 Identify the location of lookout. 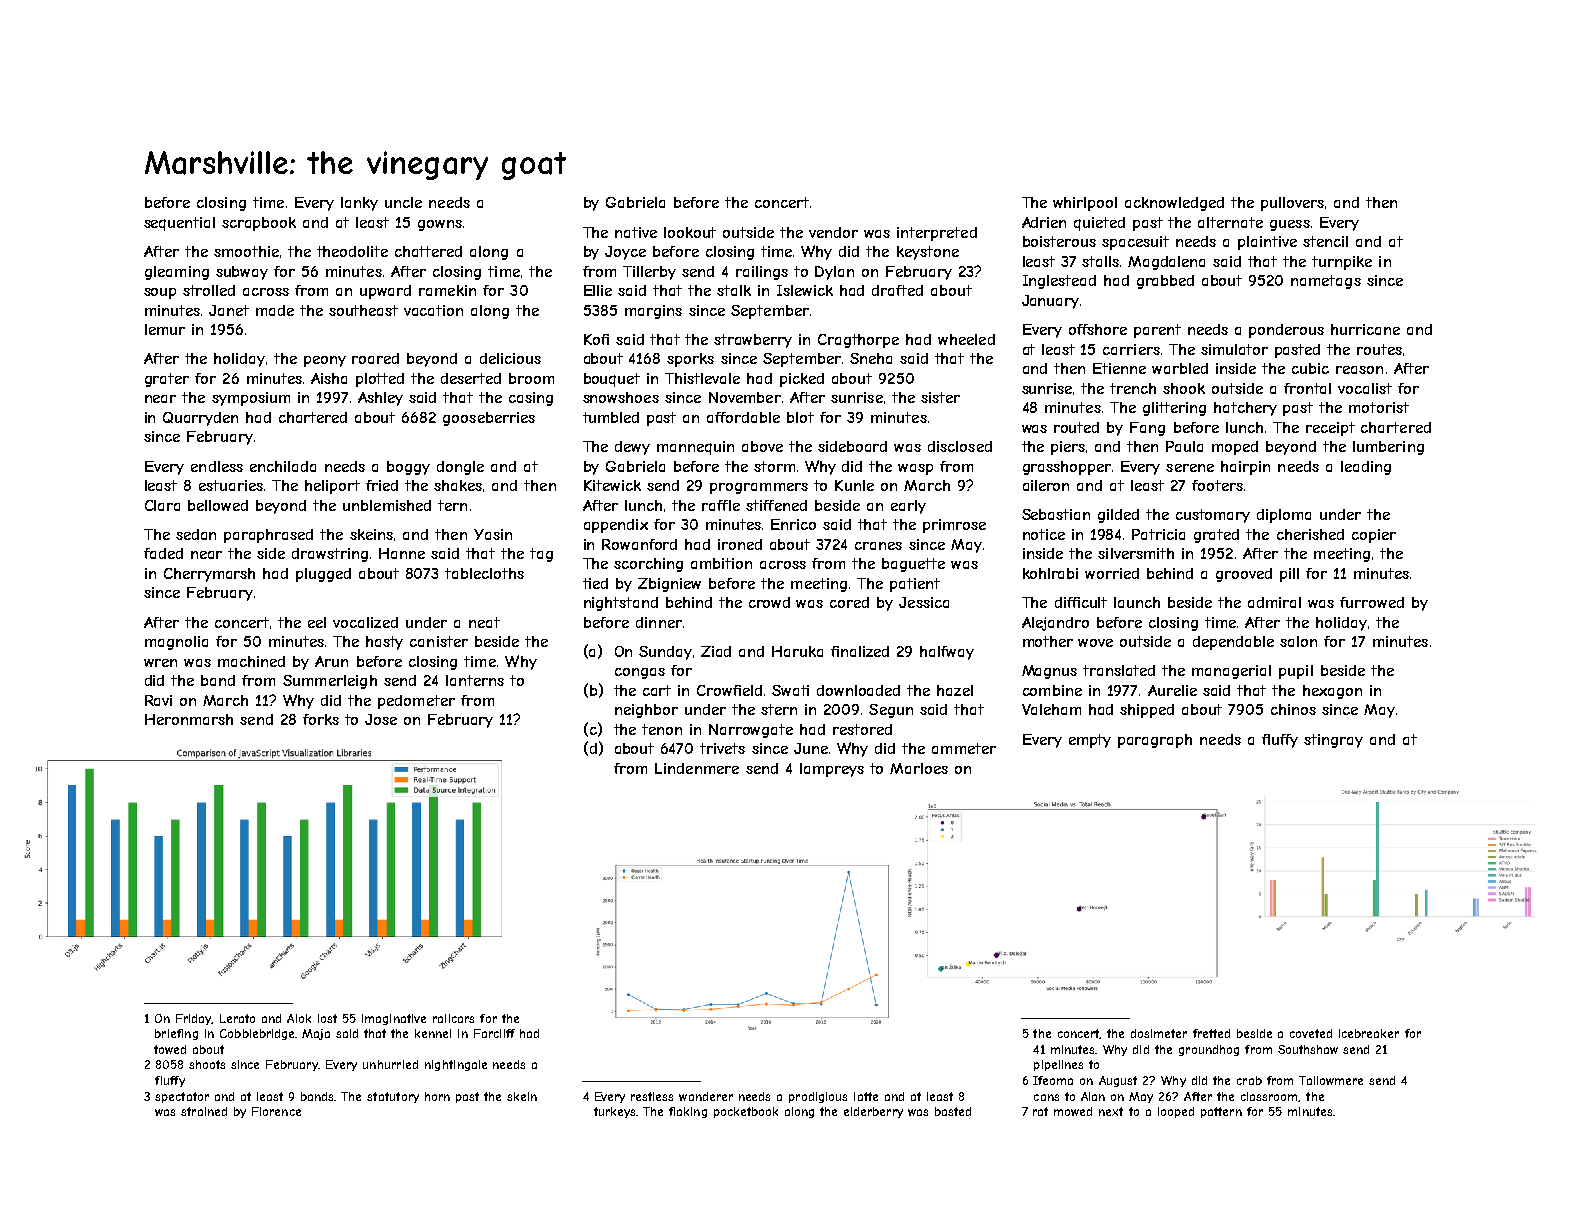
(690, 232).
